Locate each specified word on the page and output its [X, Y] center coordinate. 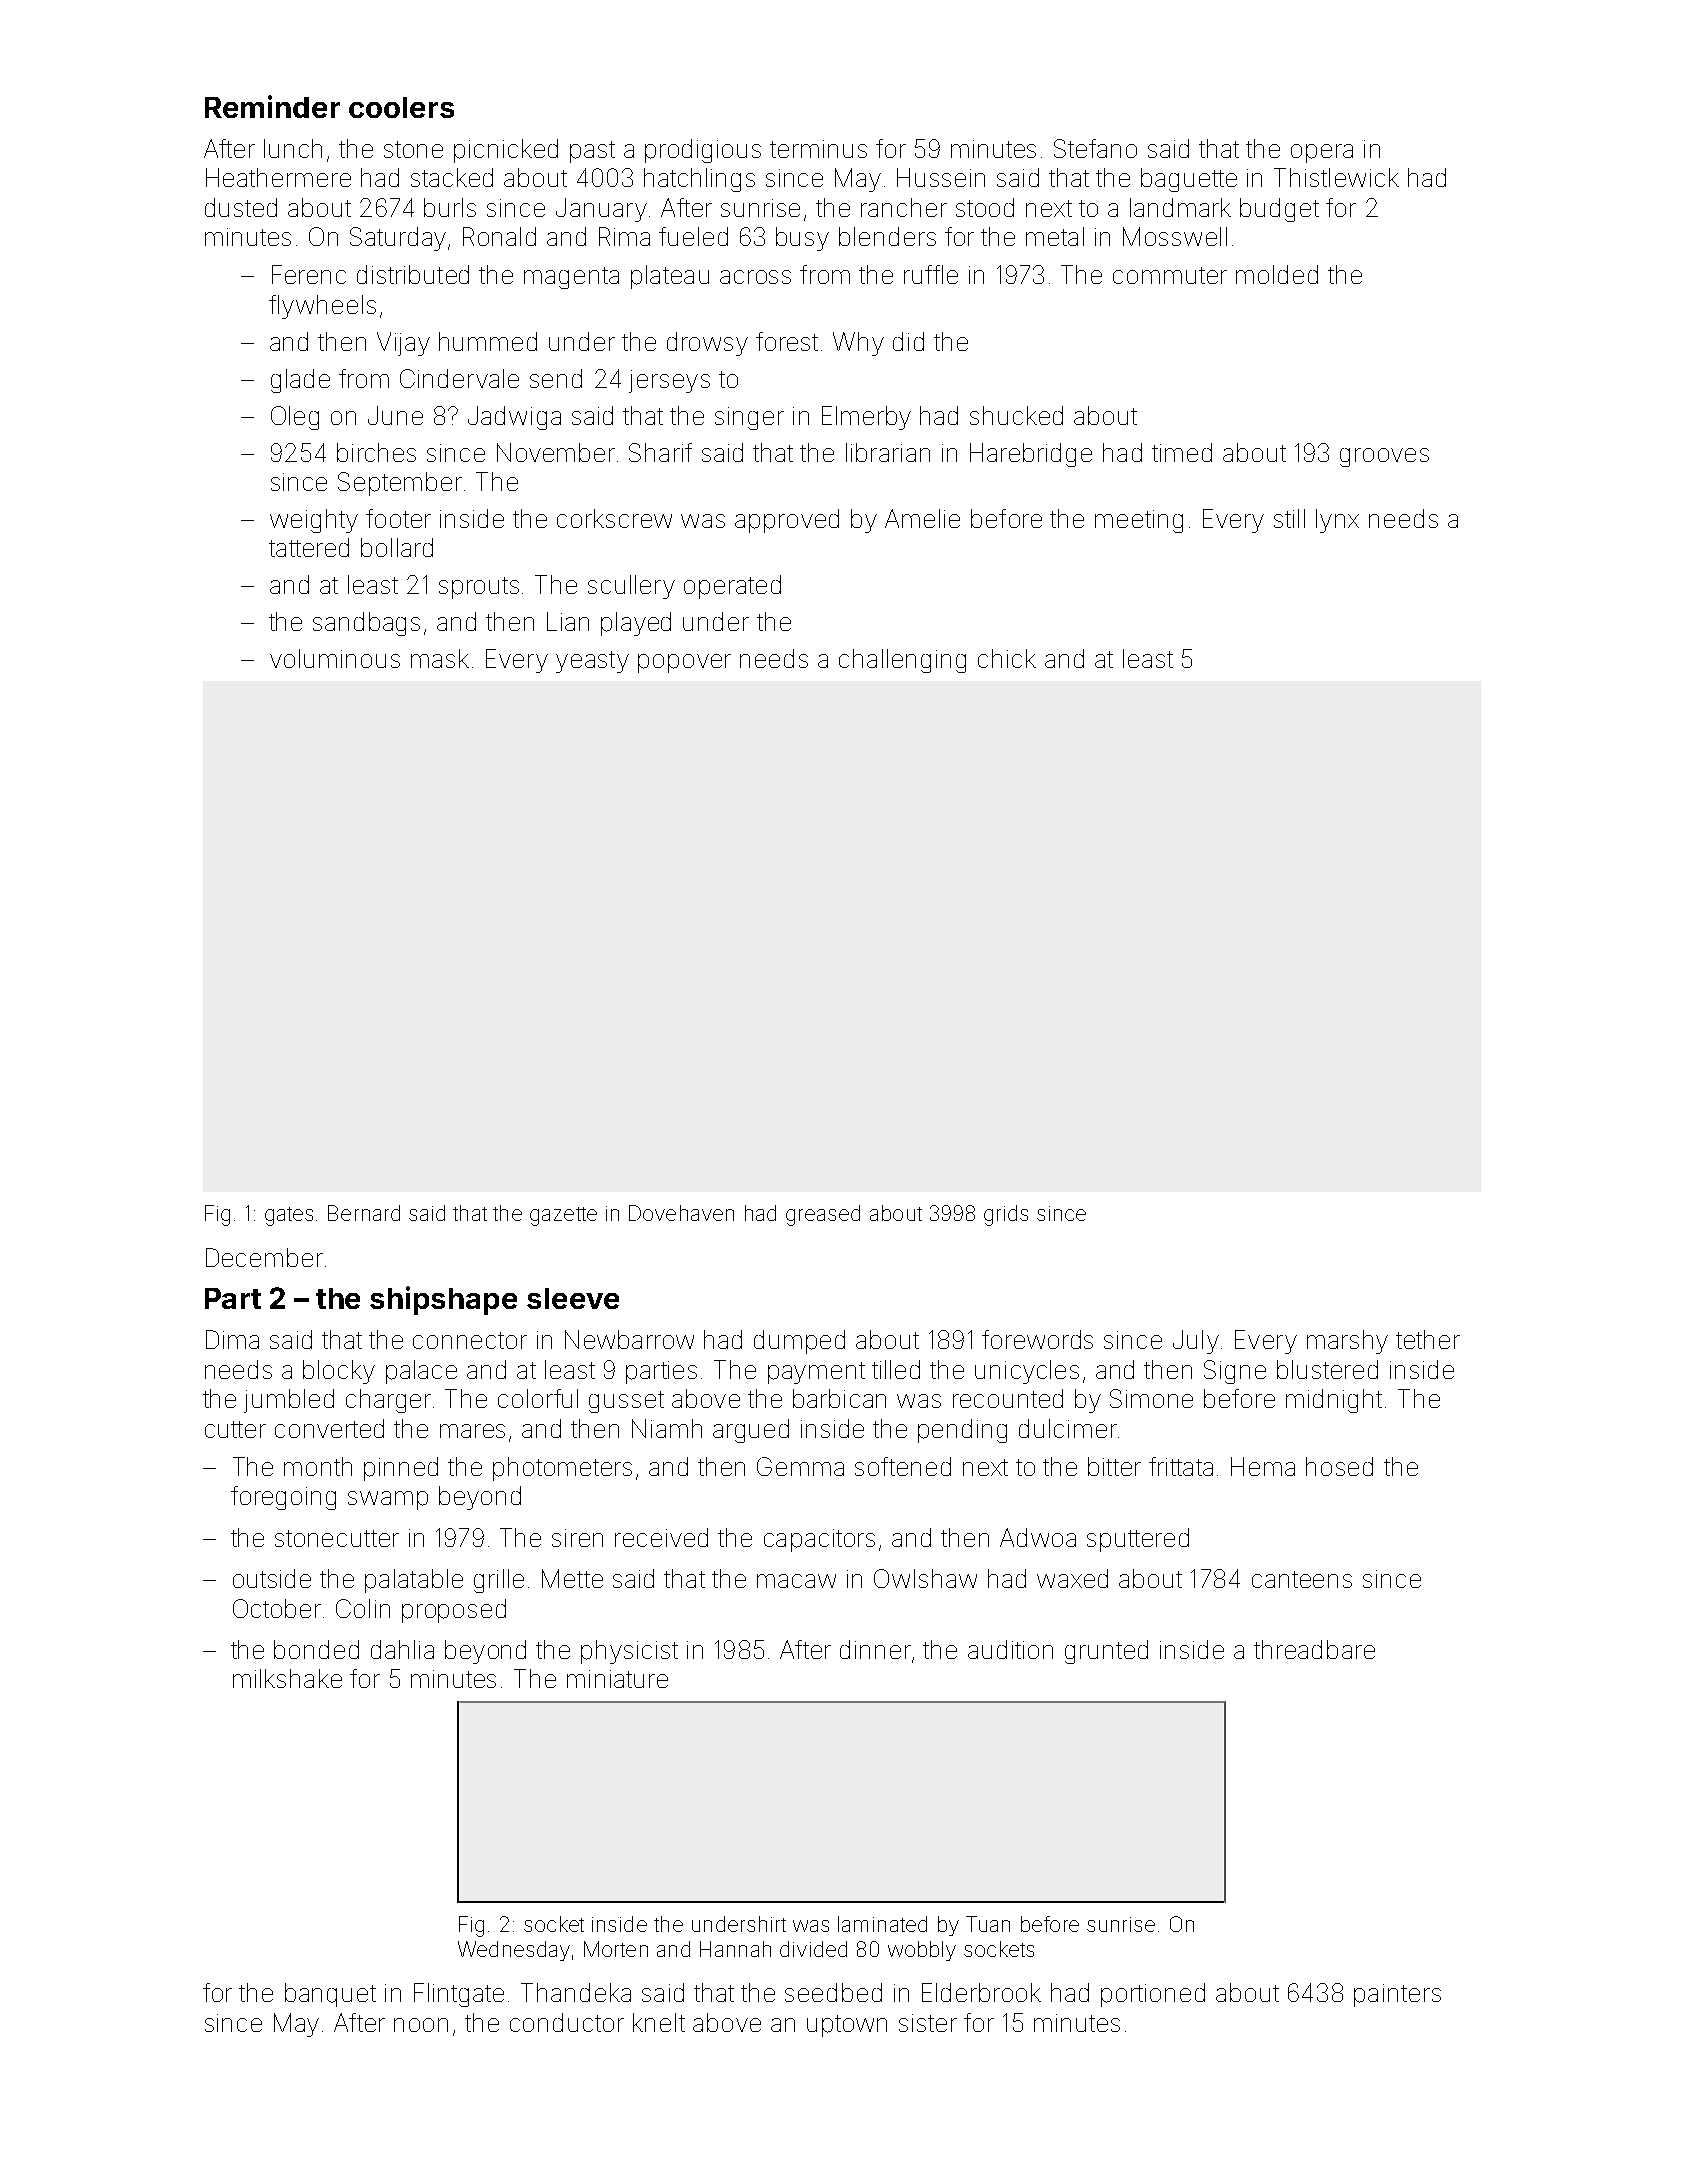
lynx [1337, 521]
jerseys [669, 381]
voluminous [335, 658]
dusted [241, 207]
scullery [631, 587]
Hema [1263, 1466]
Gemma [800, 1466]
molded [1277, 274]
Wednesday [514, 1951]
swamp [388, 1500]
